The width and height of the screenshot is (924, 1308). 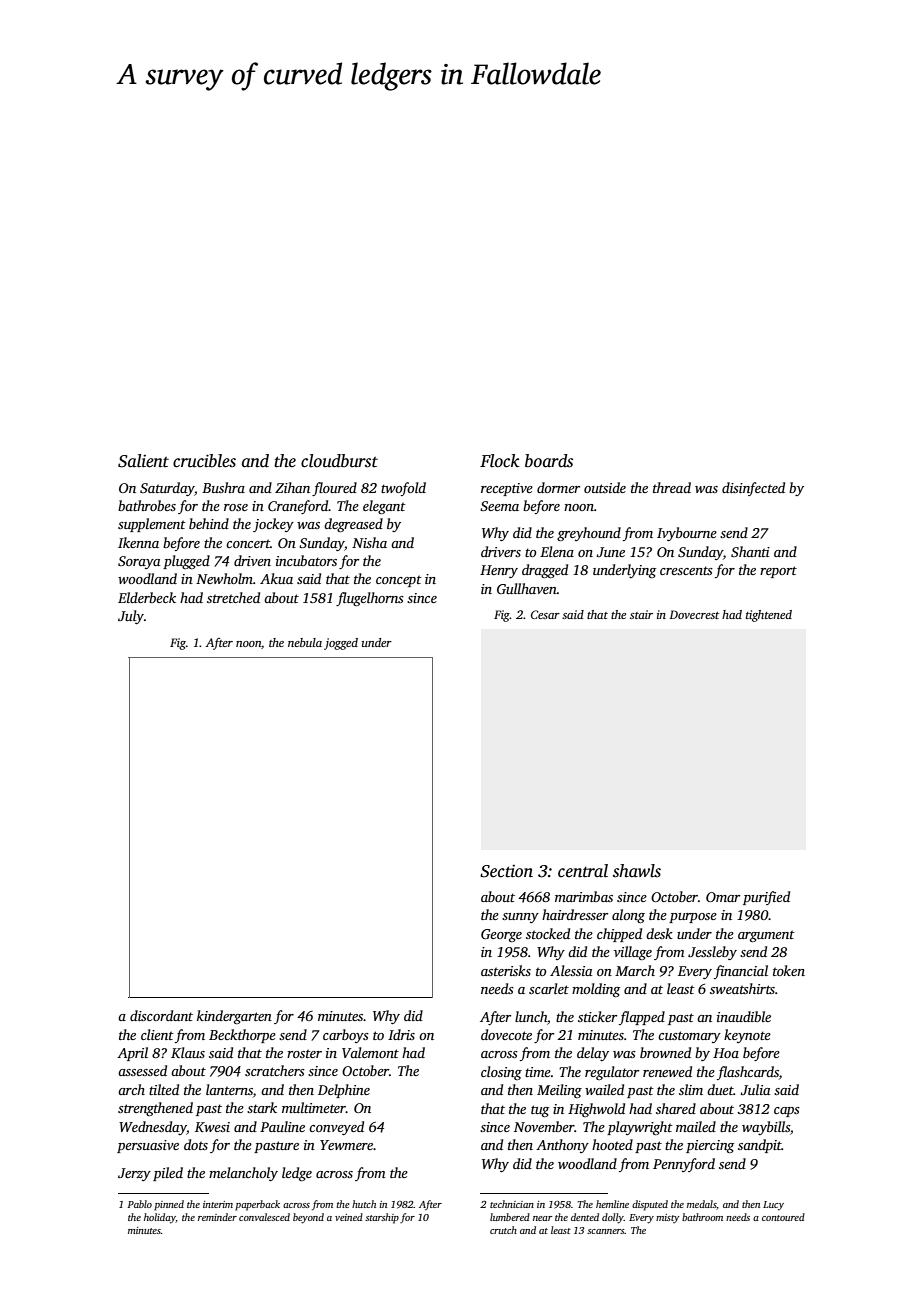 What do you see at coordinates (503, 1230) in the screenshot?
I see `crutch` at bounding box center [503, 1230].
